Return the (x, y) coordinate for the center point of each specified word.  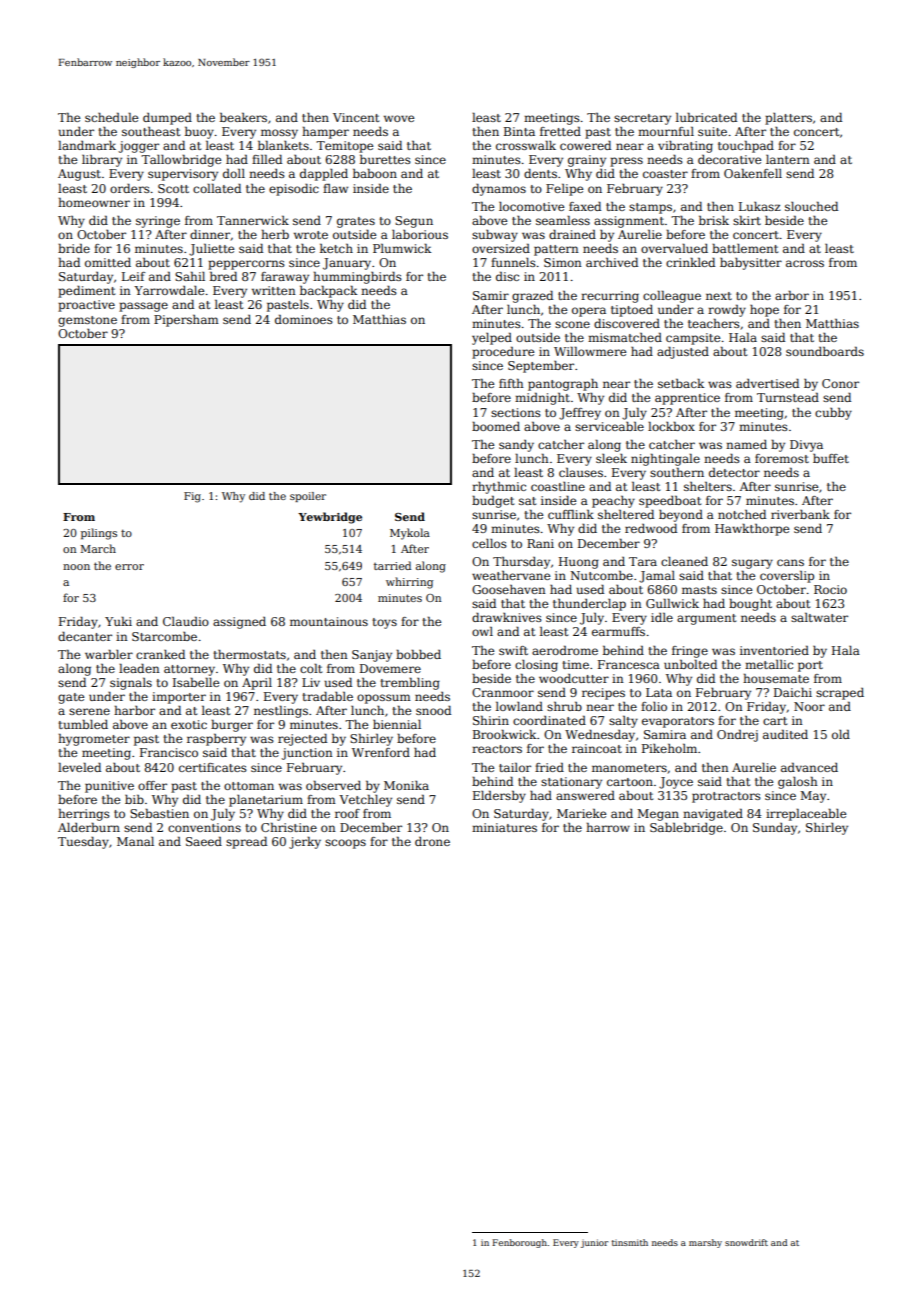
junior (594, 1243)
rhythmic (499, 488)
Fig (192, 497)
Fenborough (519, 1243)
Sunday (775, 829)
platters (788, 119)
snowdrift (746, 1242)
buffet (831, 458)
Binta (519, 131)
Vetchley (365, 801)
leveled (79, 767)
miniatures (504, 827)
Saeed (204, 841)
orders (130, 188)
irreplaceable (806, 815)
